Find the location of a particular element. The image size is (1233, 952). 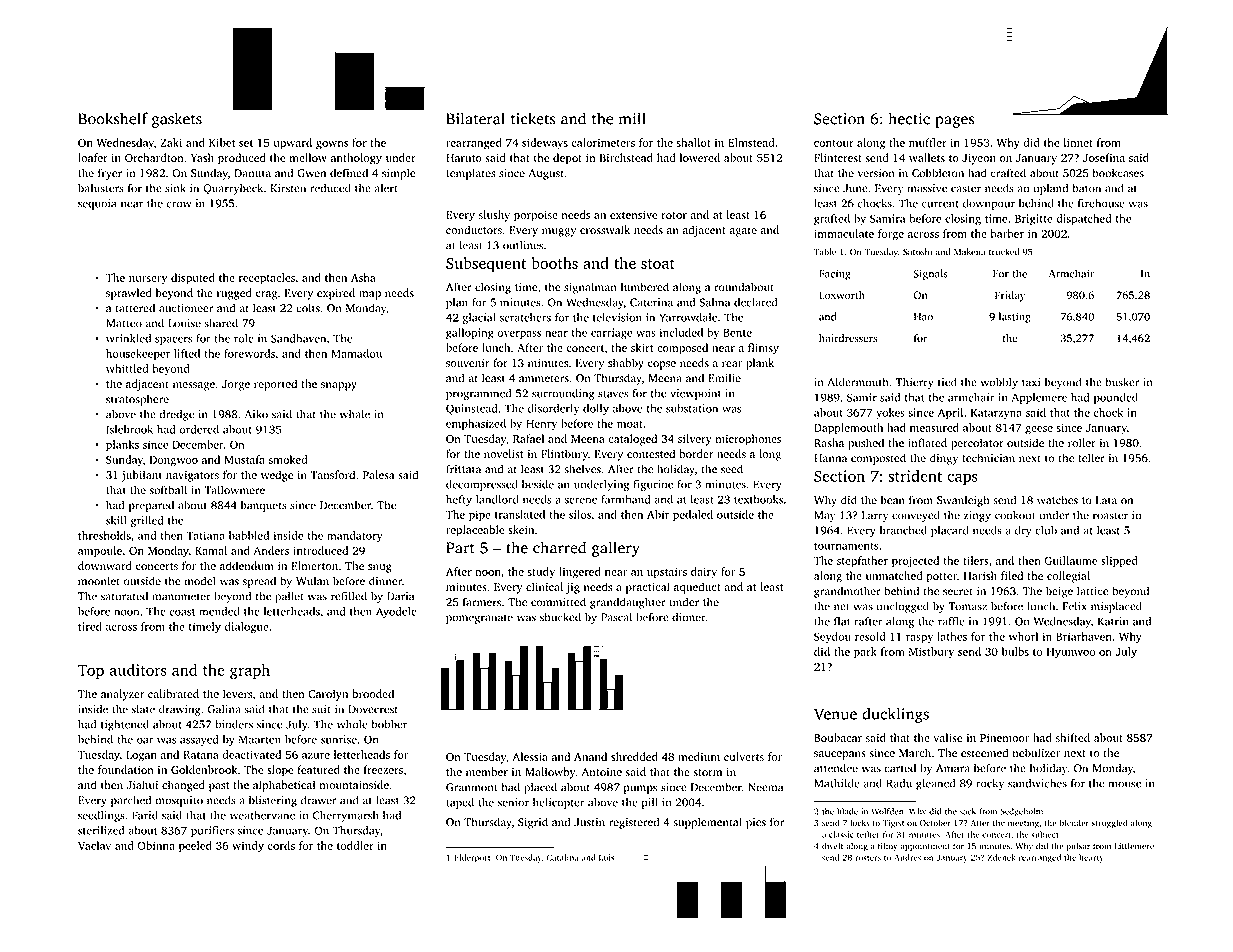

Part is located at coordinates (460, 548).
